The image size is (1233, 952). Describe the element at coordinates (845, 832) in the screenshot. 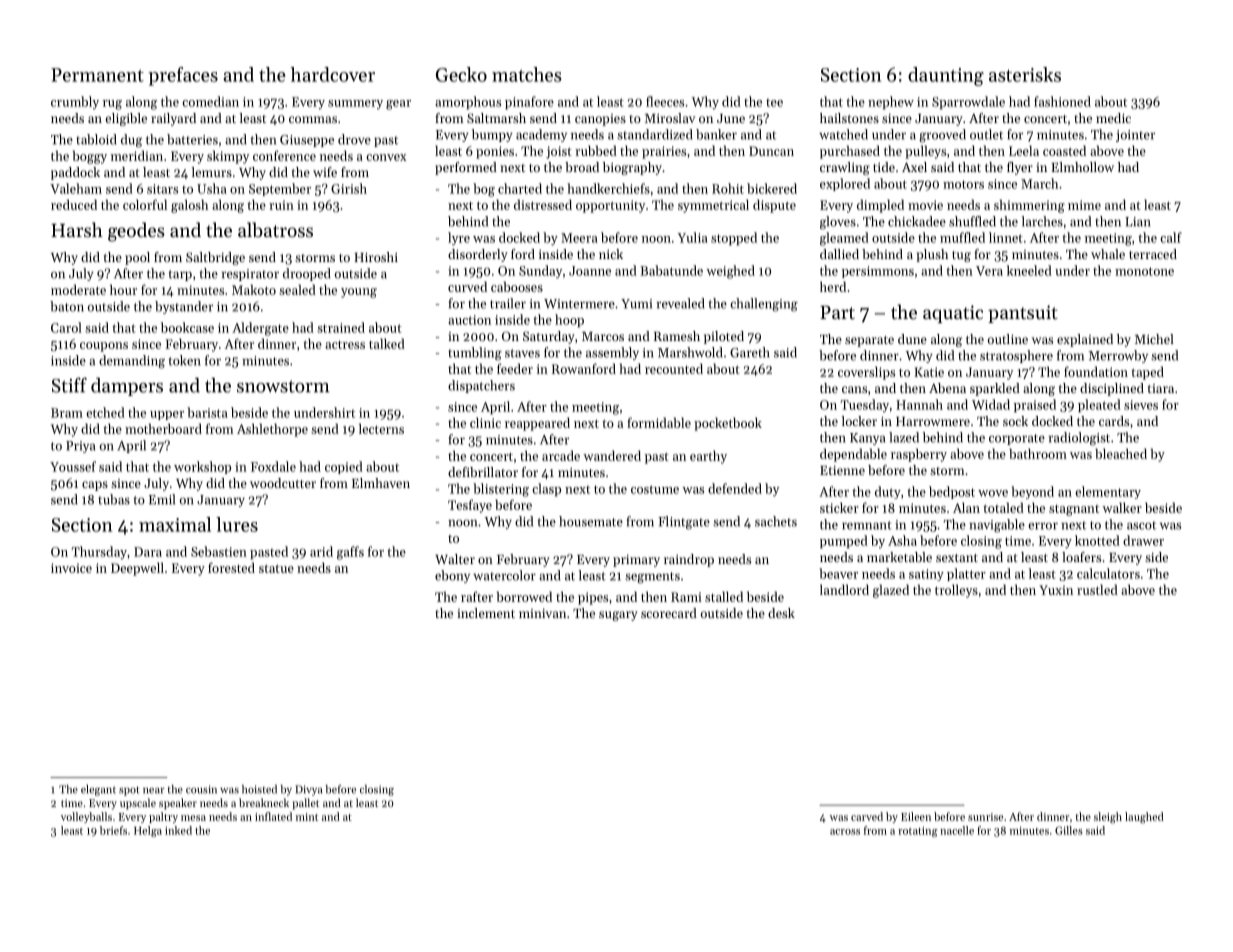

I see `across` at that location.
